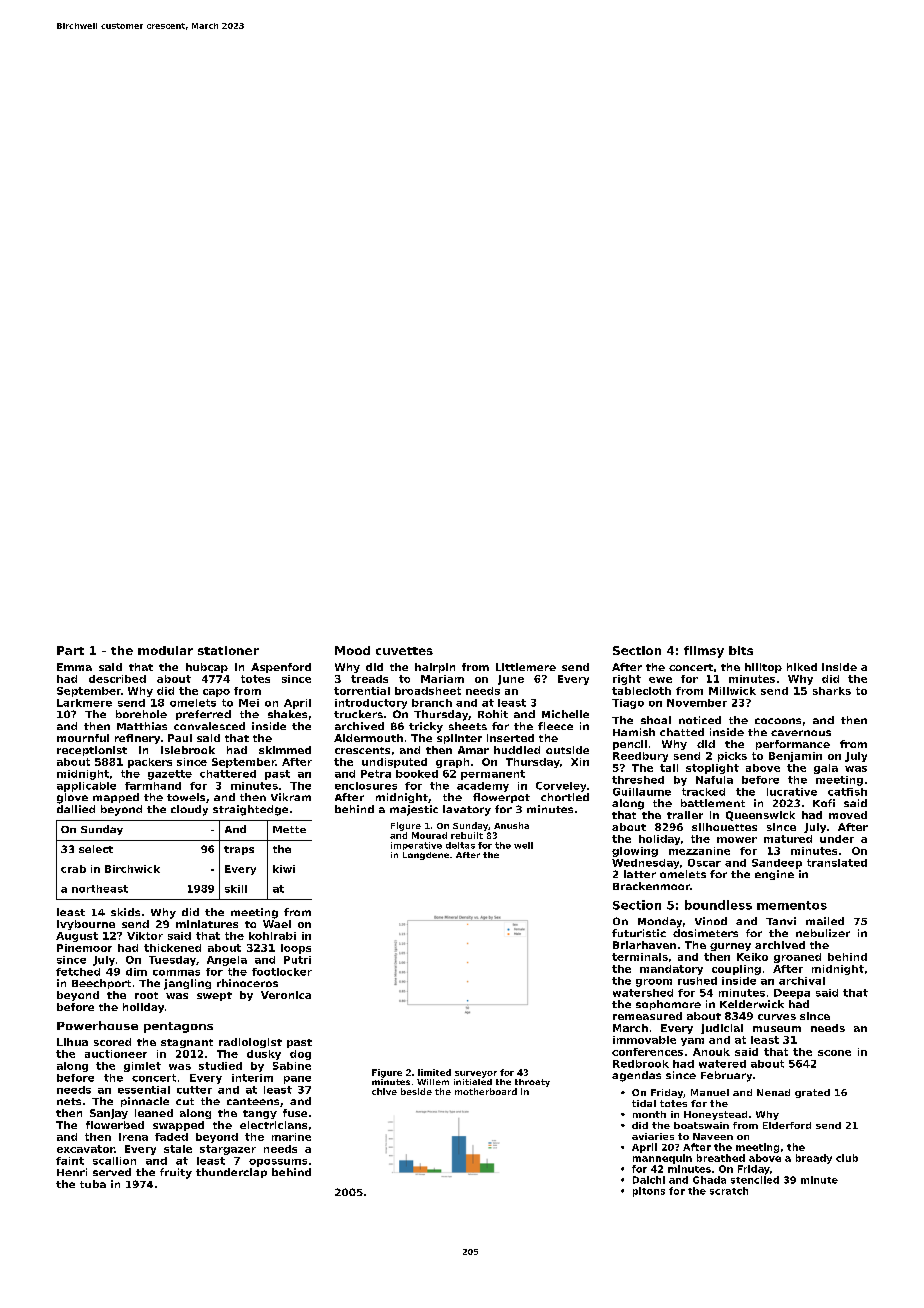 The image size is (924, 1308). What do you see at coordinates (93, 1184) in the screenshot?
I see `tuba` at bounding box center [93, 1184].
